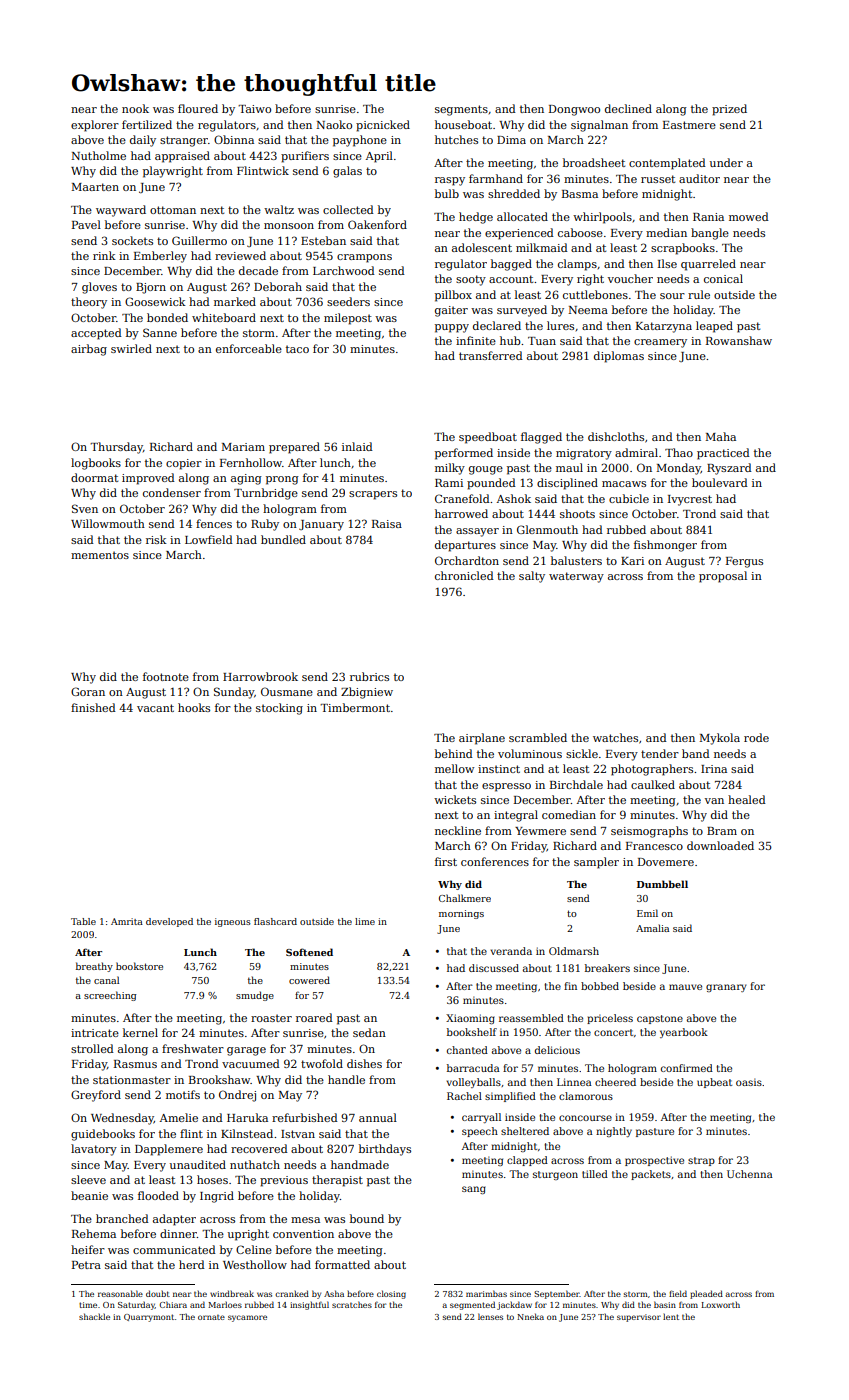 The image size is (849, 1400). Describe the element at coordinates (131, 348) in the page. I see `swirled` at that location.
